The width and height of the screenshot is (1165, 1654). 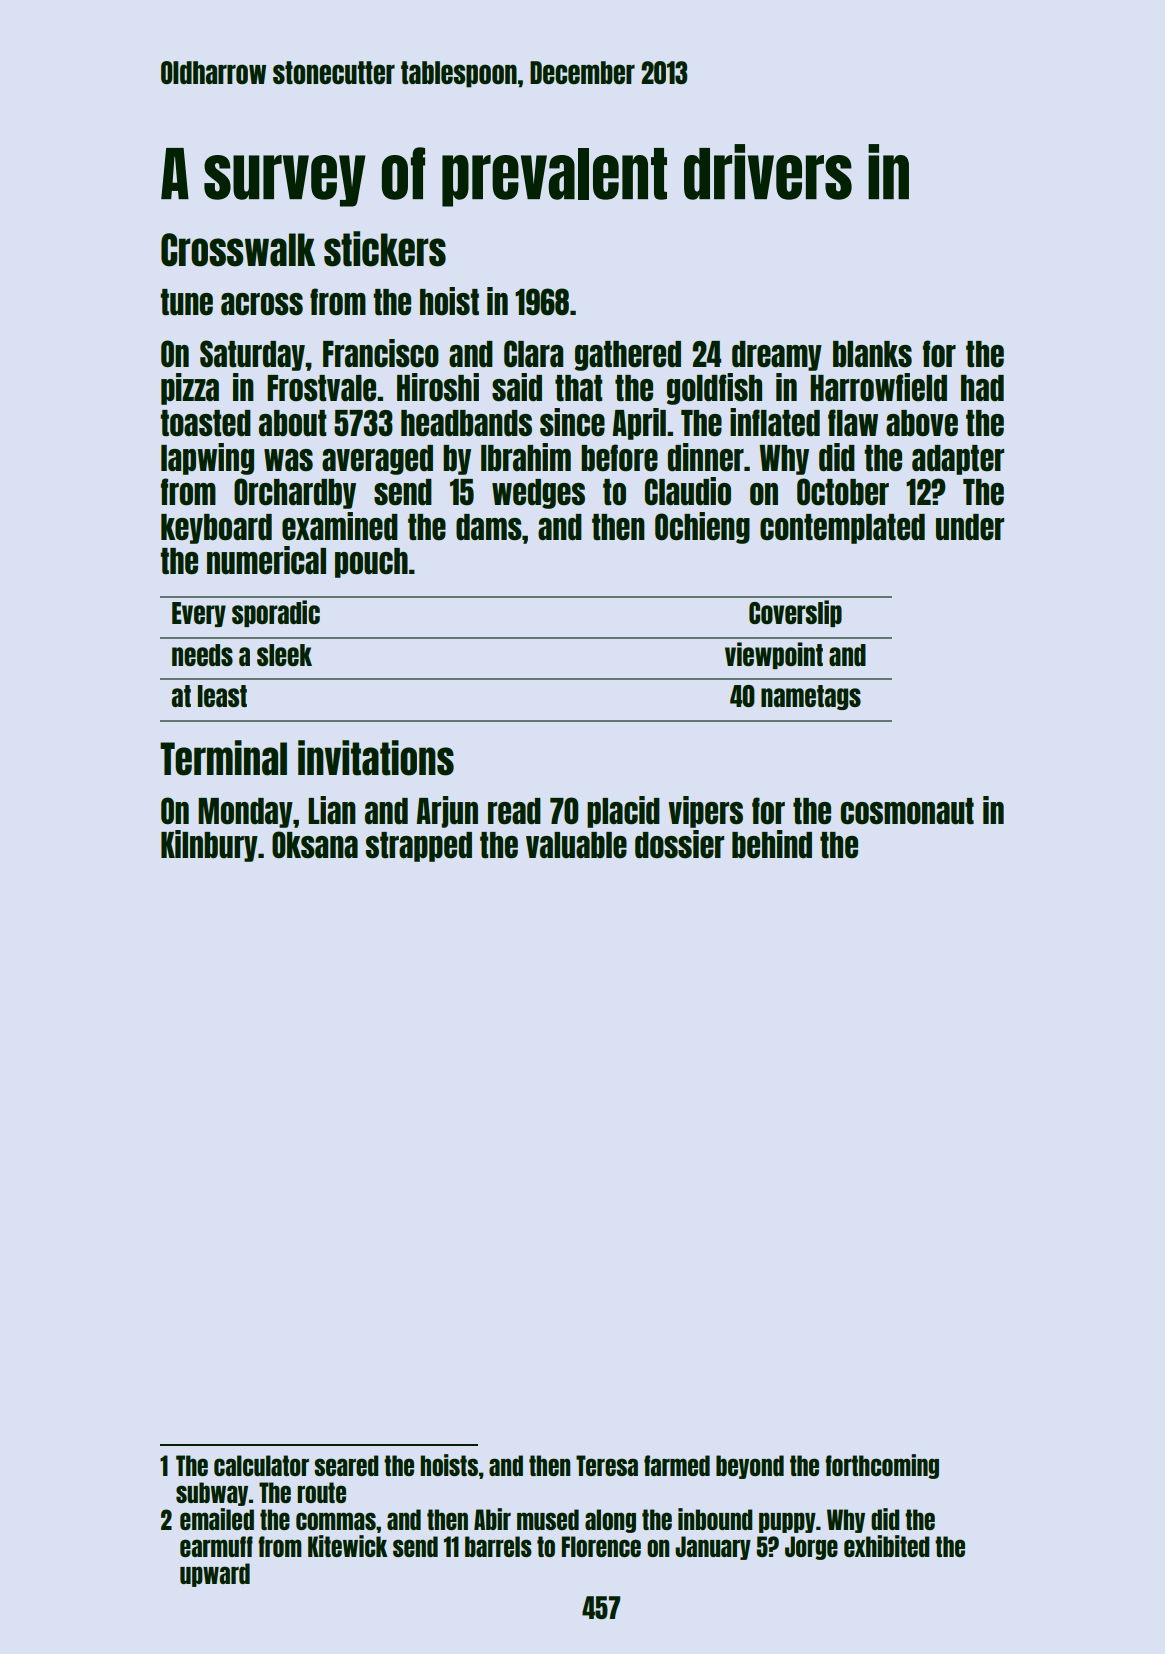 What do you see at coordinates (498, 1546) in the screenshot?
I see `barrels` at bounding box center [498, 1546].
